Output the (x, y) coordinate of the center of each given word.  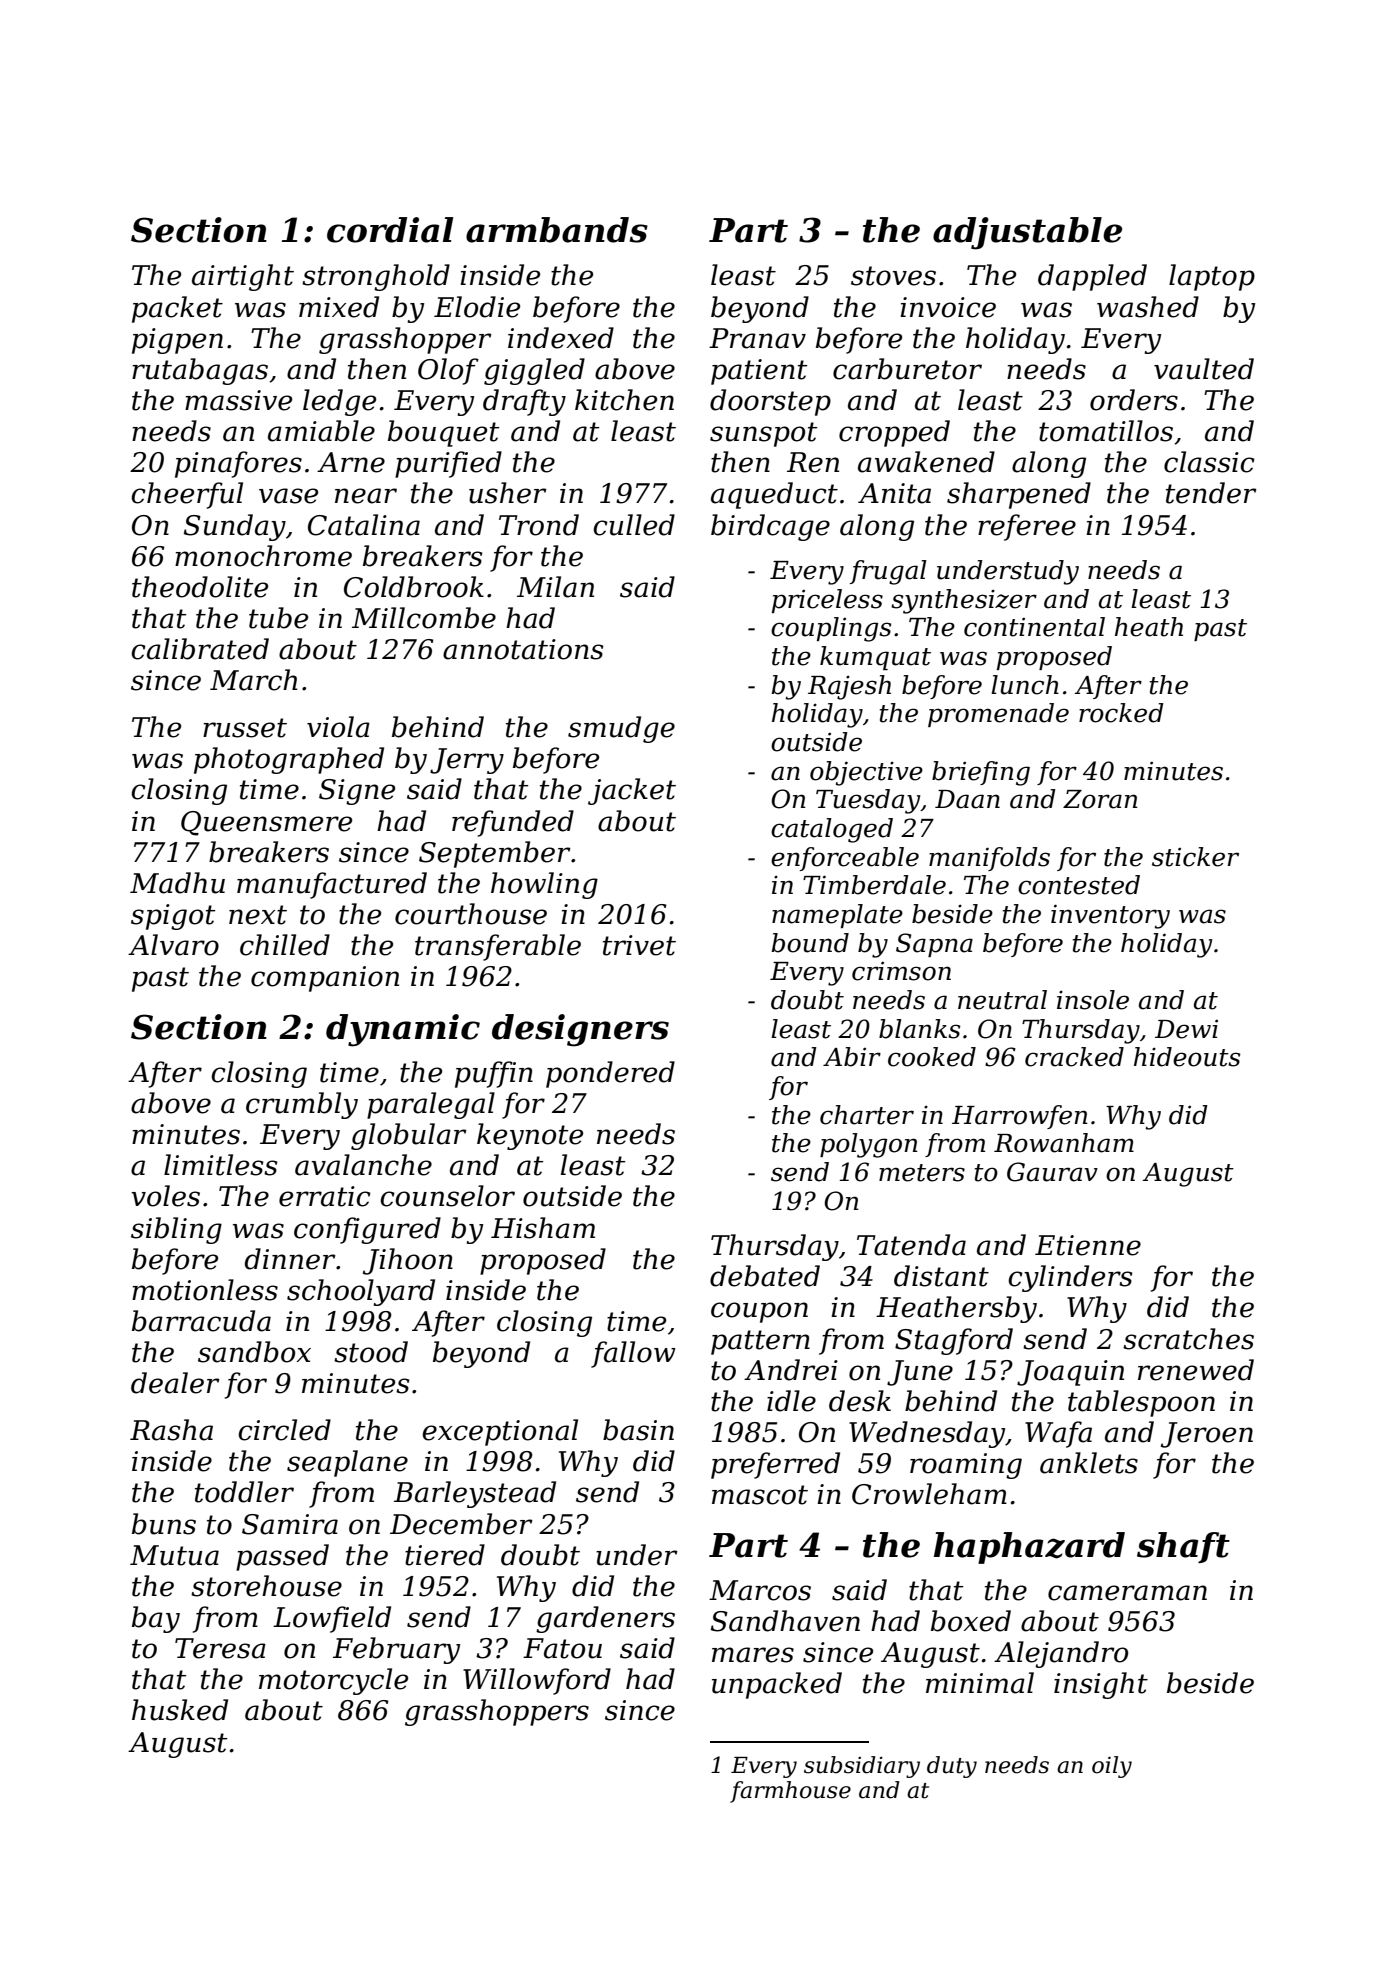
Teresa (220, 1648)
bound (810, 943)
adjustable (1027, 233)
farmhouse (790, 1792)
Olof (448, 371)
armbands (557, 230)
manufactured (332, 885)
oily (1112, 1767)
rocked (1121, 713)
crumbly (302, 1105)
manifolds (989, 859)
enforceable (845, 859)
